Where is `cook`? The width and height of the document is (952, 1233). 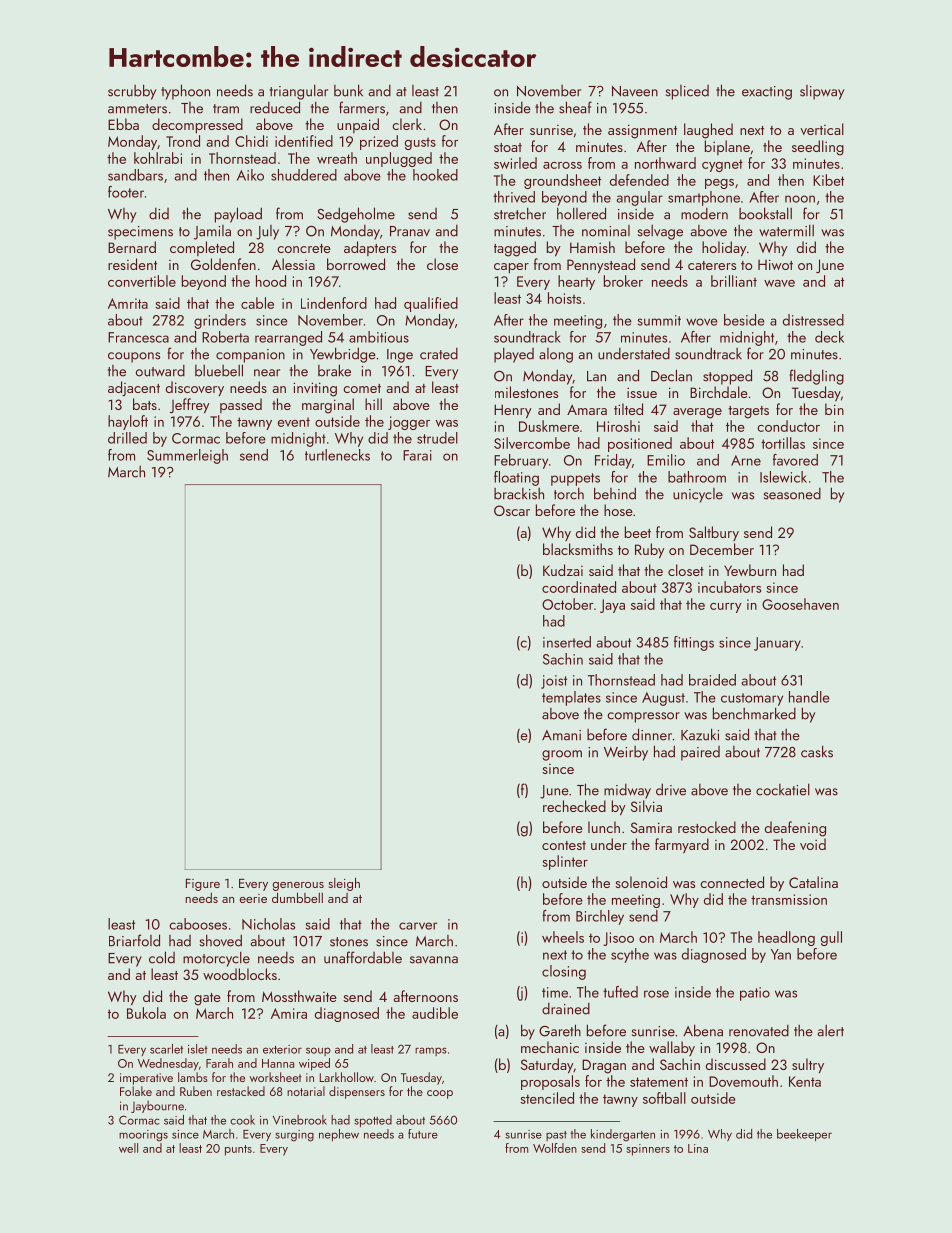
cook is located at coordinates (242, 1120).
